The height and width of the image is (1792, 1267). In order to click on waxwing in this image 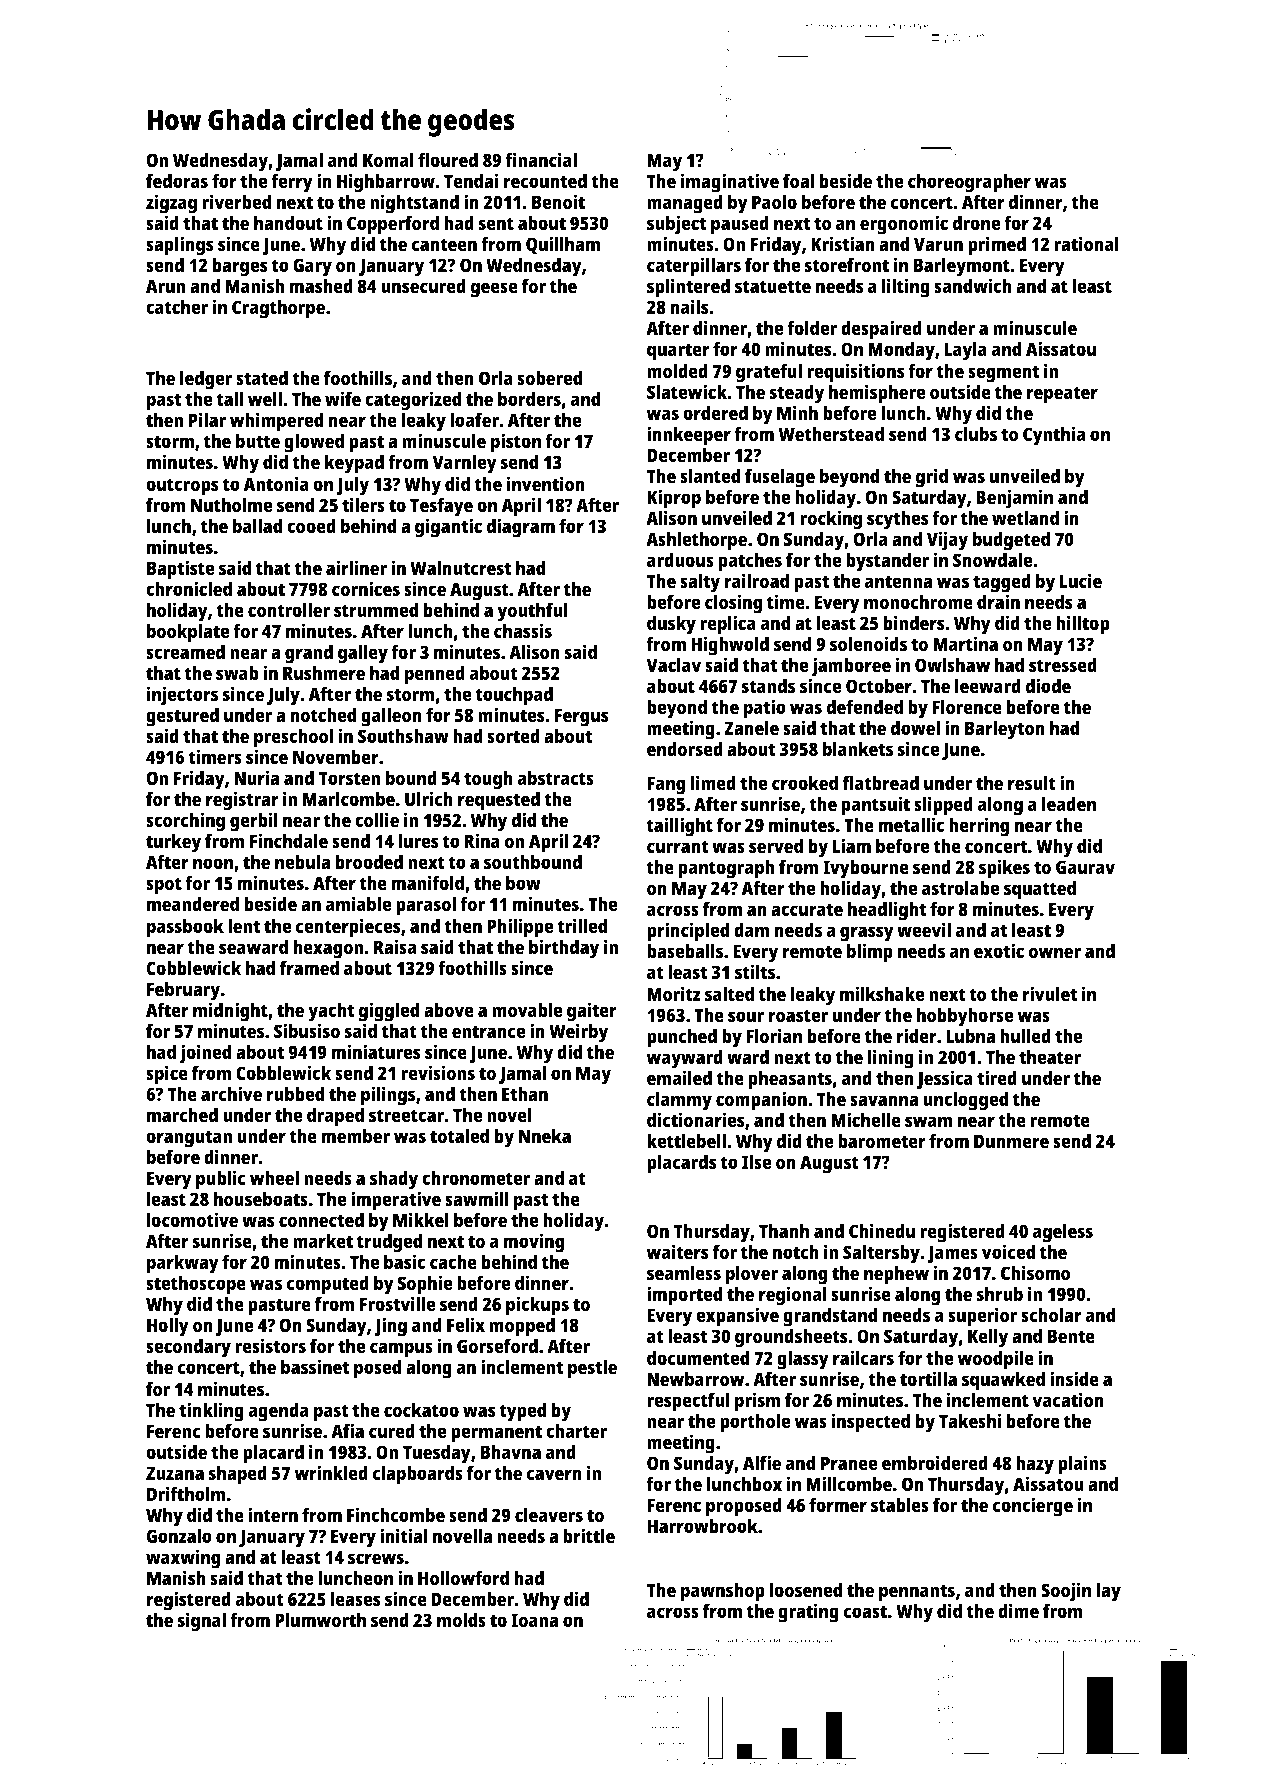, I will do `click(183, 1559)`.
